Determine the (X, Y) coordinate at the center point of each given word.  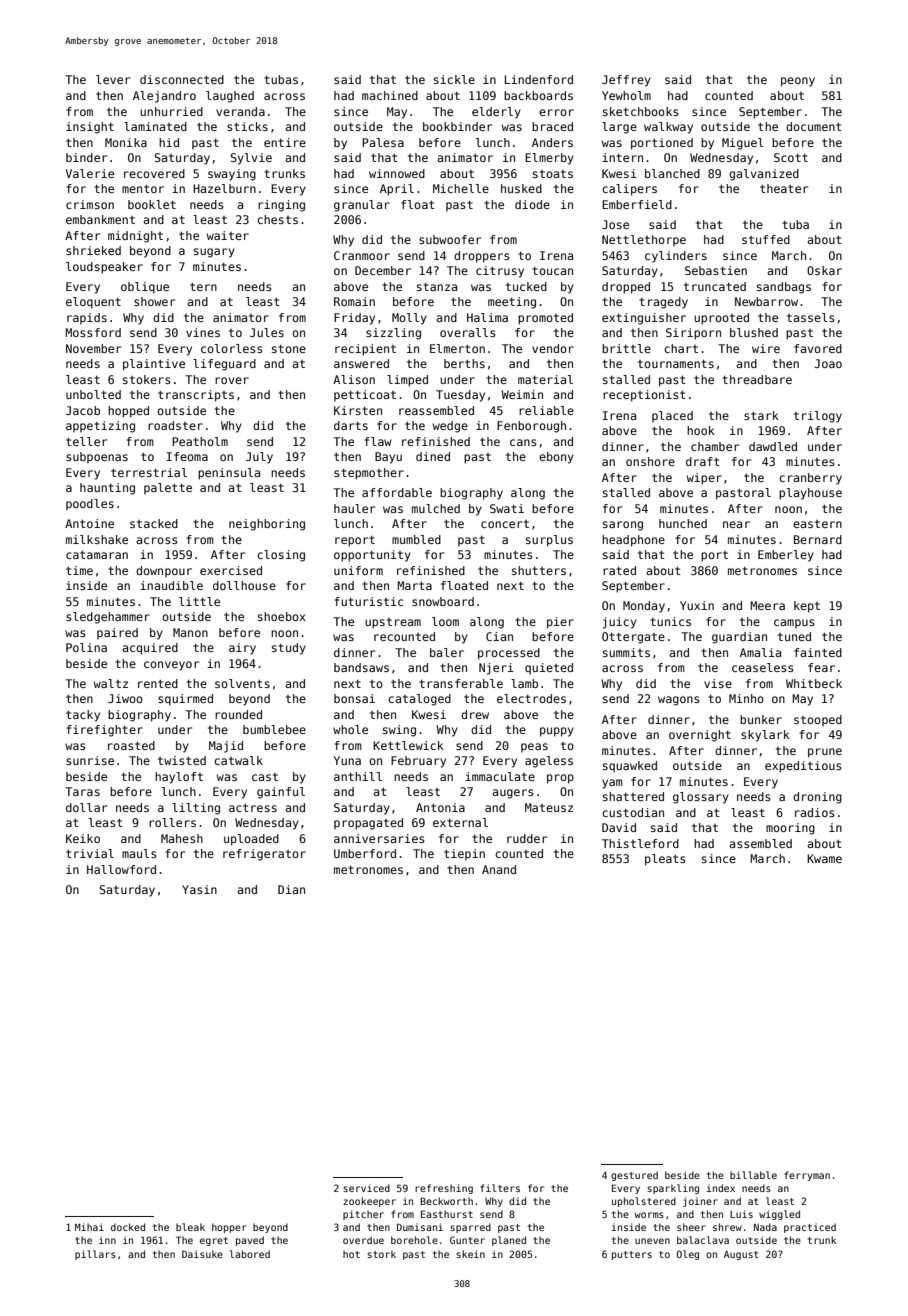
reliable (546, 410)
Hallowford (121, 869)
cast (265, 777)
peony (798, 82)
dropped (626, 288)
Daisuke (202, 1254)
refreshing (444, 1189)
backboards (538, 95)
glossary (701, 798)
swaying (232, 175)
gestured (634, 1176)
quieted (549, 669)
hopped (128, 412)
